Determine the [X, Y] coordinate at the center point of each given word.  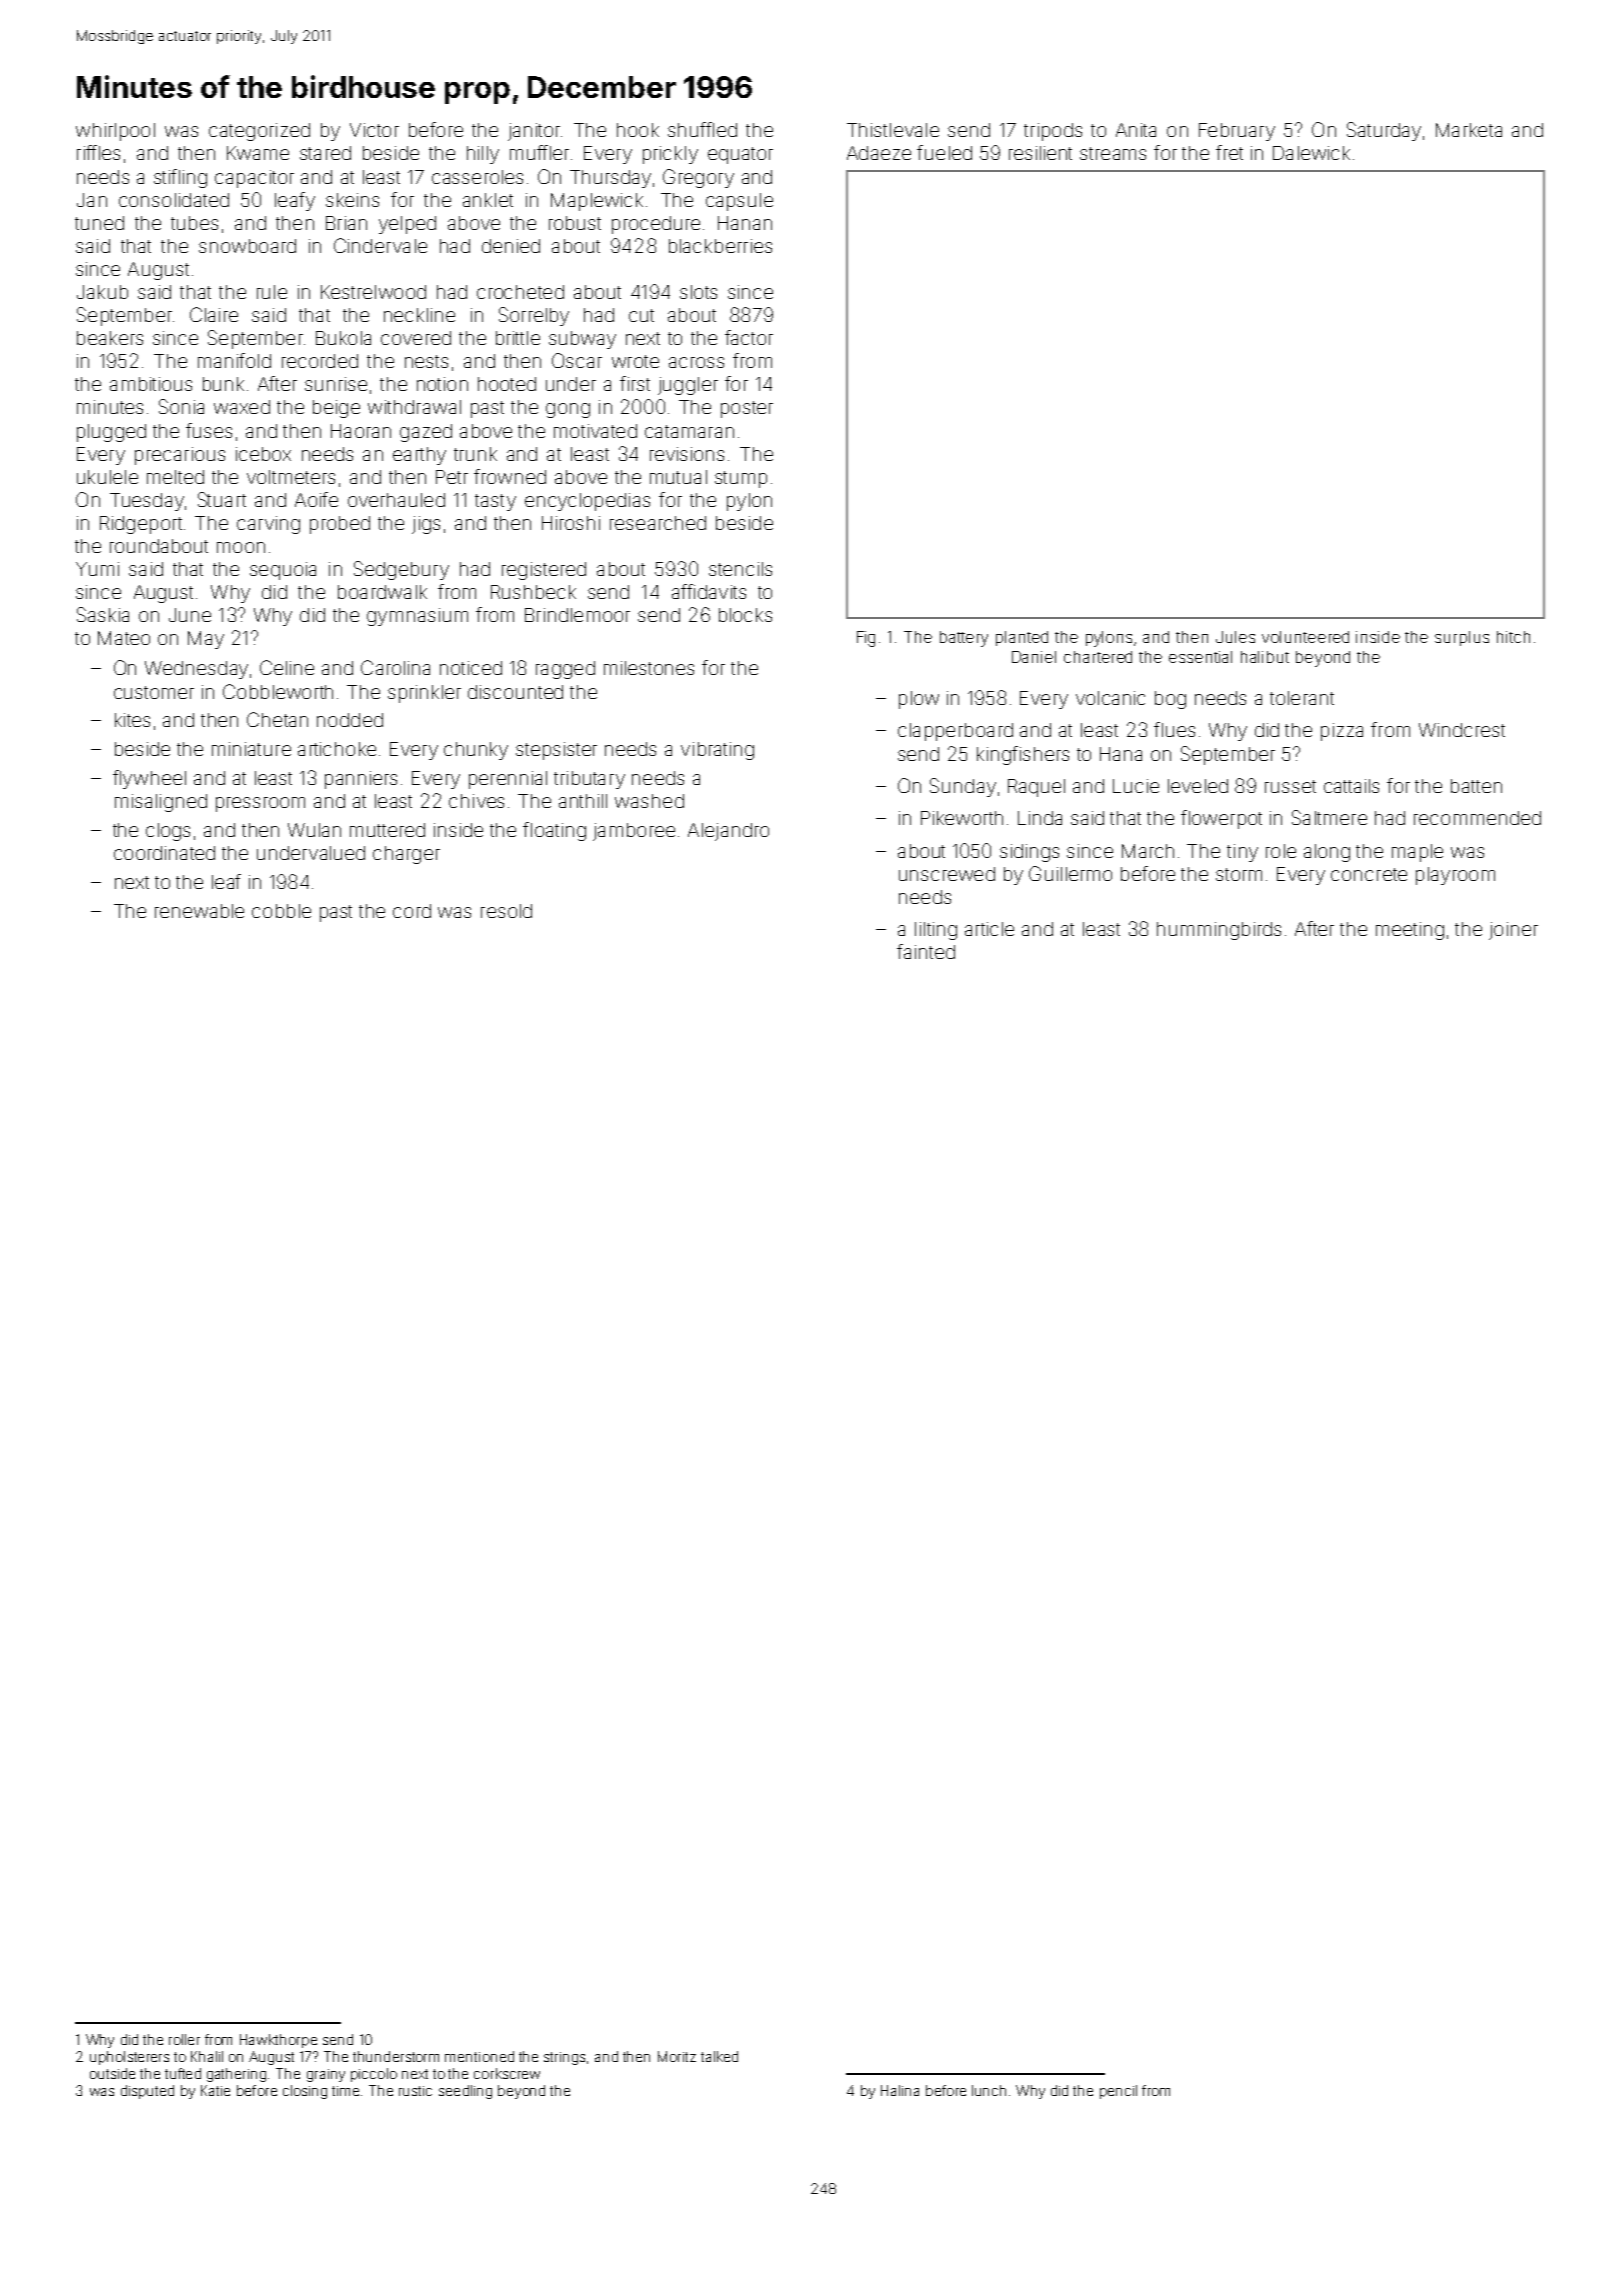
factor [749, 337]
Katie [215, 2090]
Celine [287, 667]
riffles [98, 152]
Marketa [1469, 130]
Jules [1235, 637]
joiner [1513, 931]
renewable [199, 911]
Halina [900, 2090]
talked [719, 2056]
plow [919, 700]
